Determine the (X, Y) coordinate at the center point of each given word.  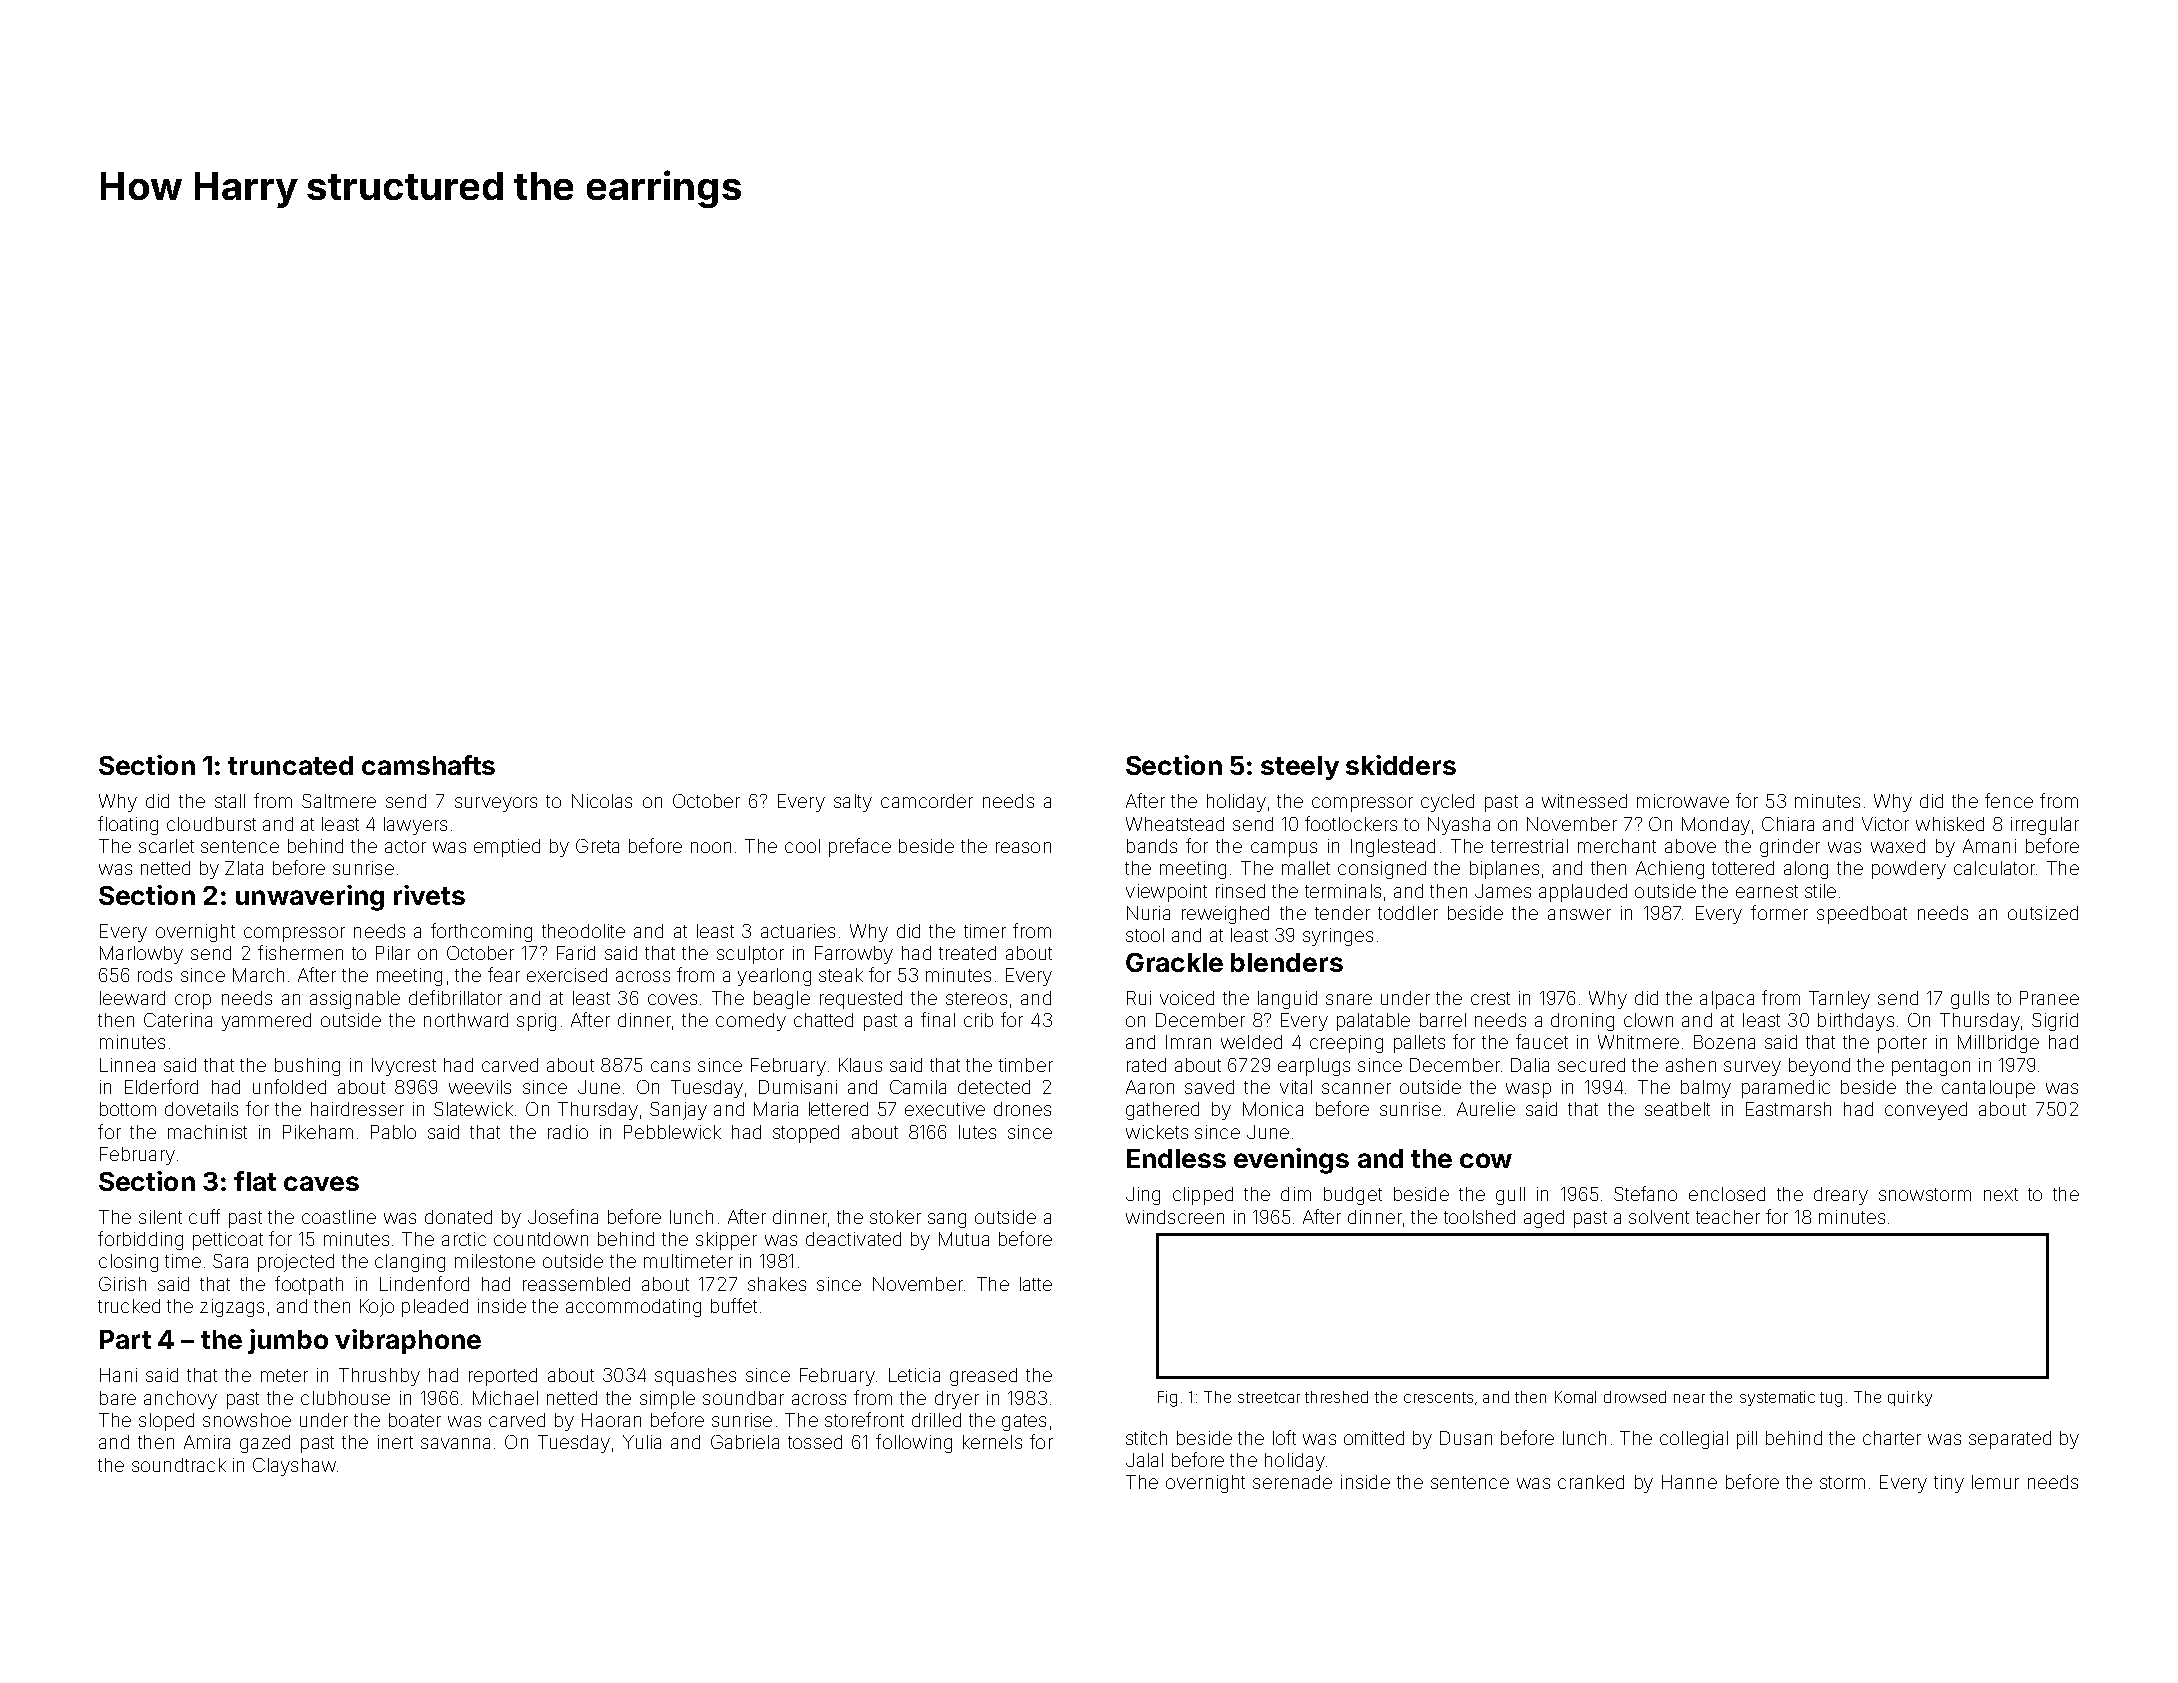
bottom (128, 1109)
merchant (1617, 846)
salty (853, 803)
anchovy (180, 1400)
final (938, 1019)
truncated (290, 765)
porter (1902, 1044)
